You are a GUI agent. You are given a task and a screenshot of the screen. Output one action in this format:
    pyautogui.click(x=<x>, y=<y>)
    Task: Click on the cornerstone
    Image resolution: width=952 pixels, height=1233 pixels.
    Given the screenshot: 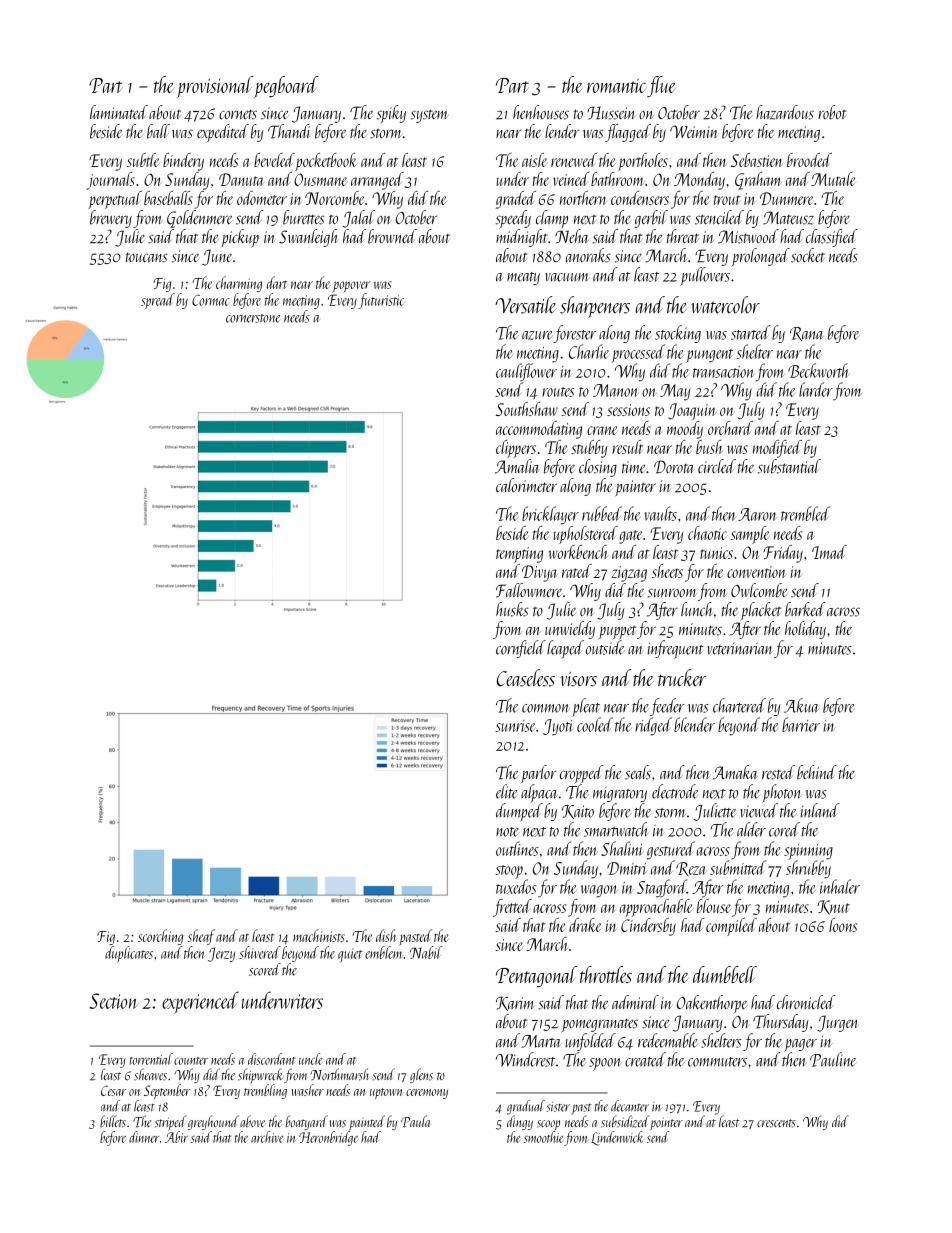 What is the action you would take?
    pyautogui.click(x=253, y=318)
